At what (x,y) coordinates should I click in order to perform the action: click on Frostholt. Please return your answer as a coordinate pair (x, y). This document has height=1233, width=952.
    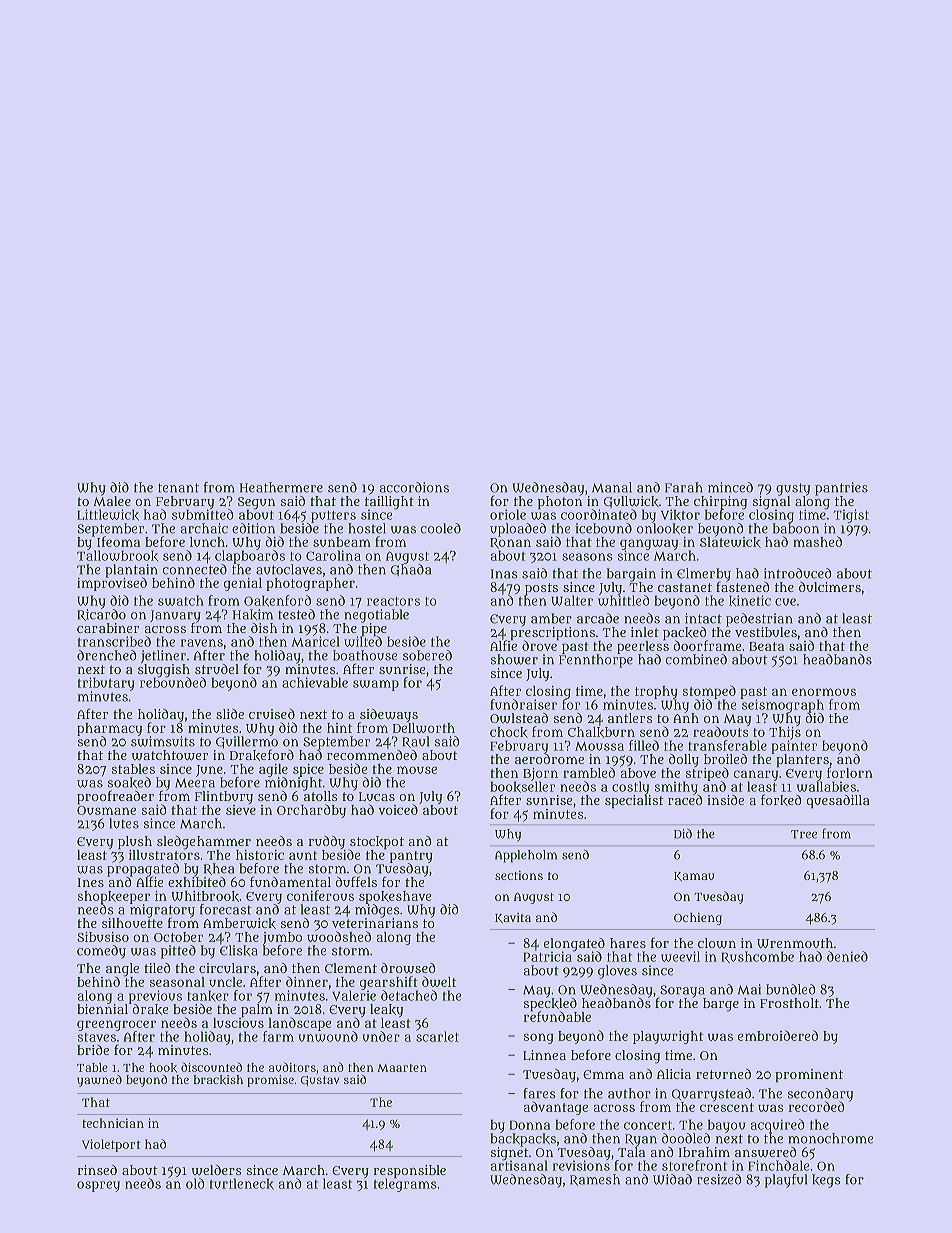
    Looking at the image, I should click on (789, 1003).
